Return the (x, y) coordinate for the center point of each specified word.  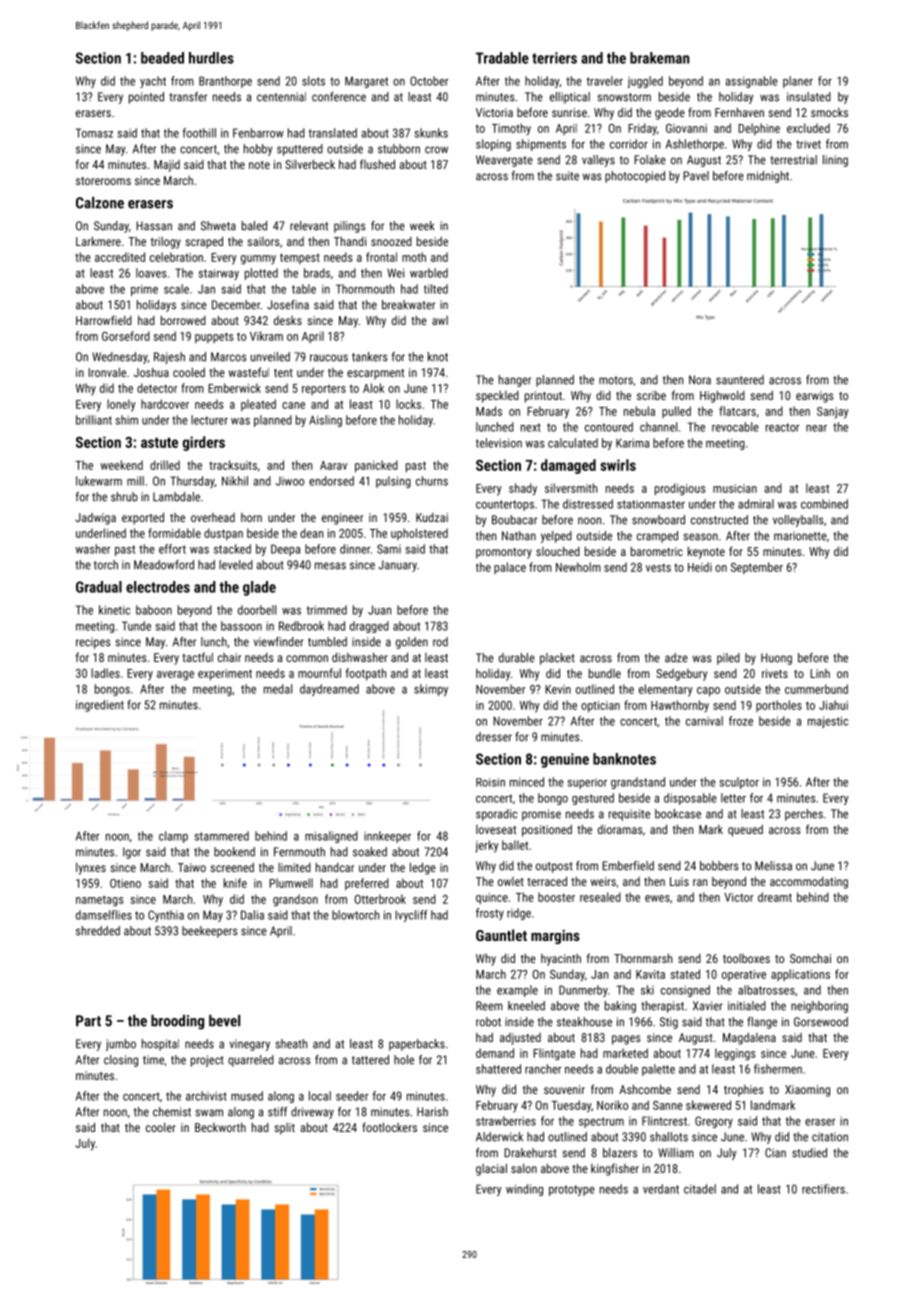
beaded (162, 58)
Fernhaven (739, 112)
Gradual (99, 587)
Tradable (502, 58)
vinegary (250, 1045)
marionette (800, 536)
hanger (515, 381)
